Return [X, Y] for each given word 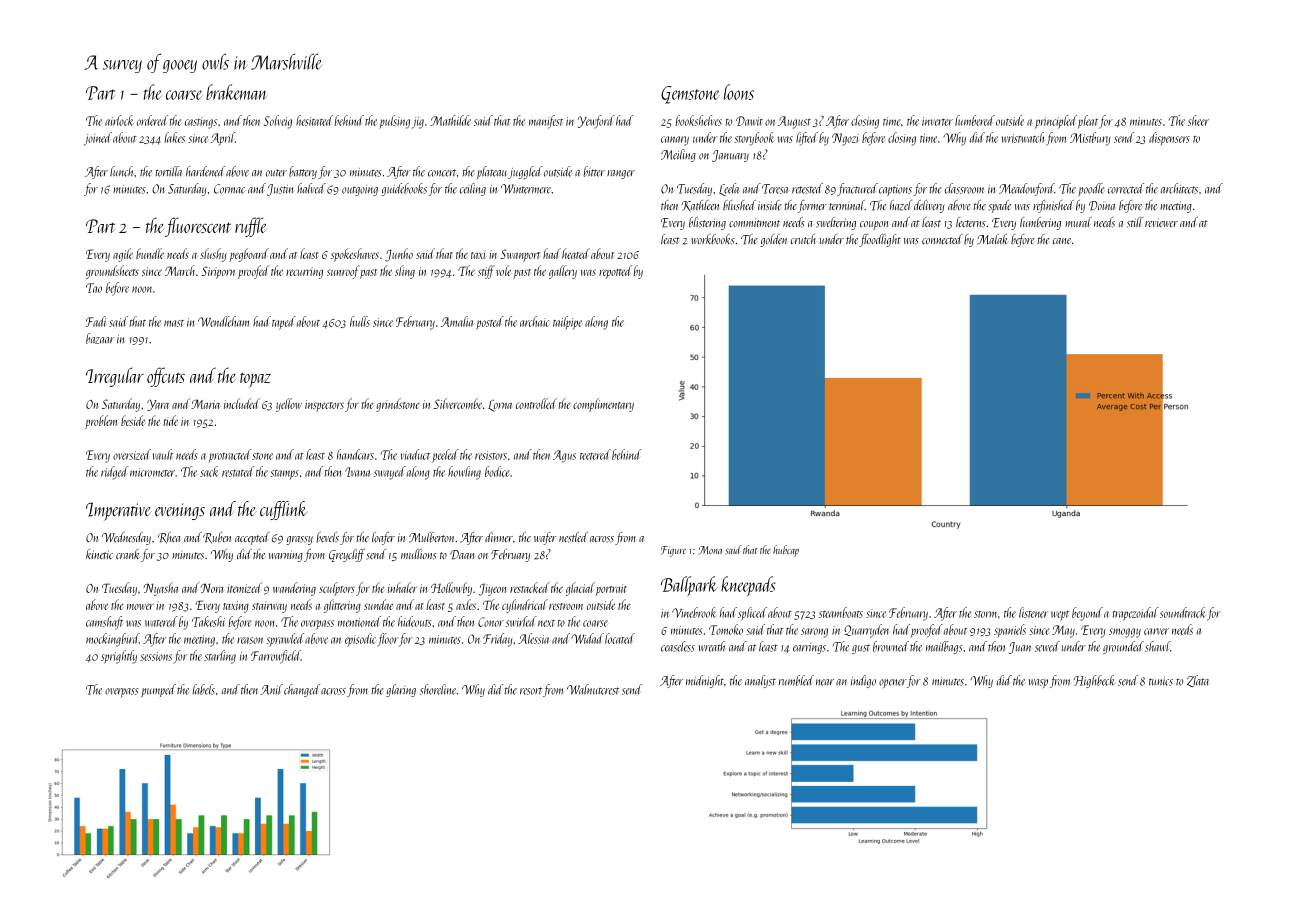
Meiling [678, 155]
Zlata [1198, 681]
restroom [566, 606]
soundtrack [1182, 612]
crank [128, 554]
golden [773, 240]
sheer [1198, 120]
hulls [360, 321]
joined [98, 139]
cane [1062, 241]
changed [302, 690]
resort [531, 691]
